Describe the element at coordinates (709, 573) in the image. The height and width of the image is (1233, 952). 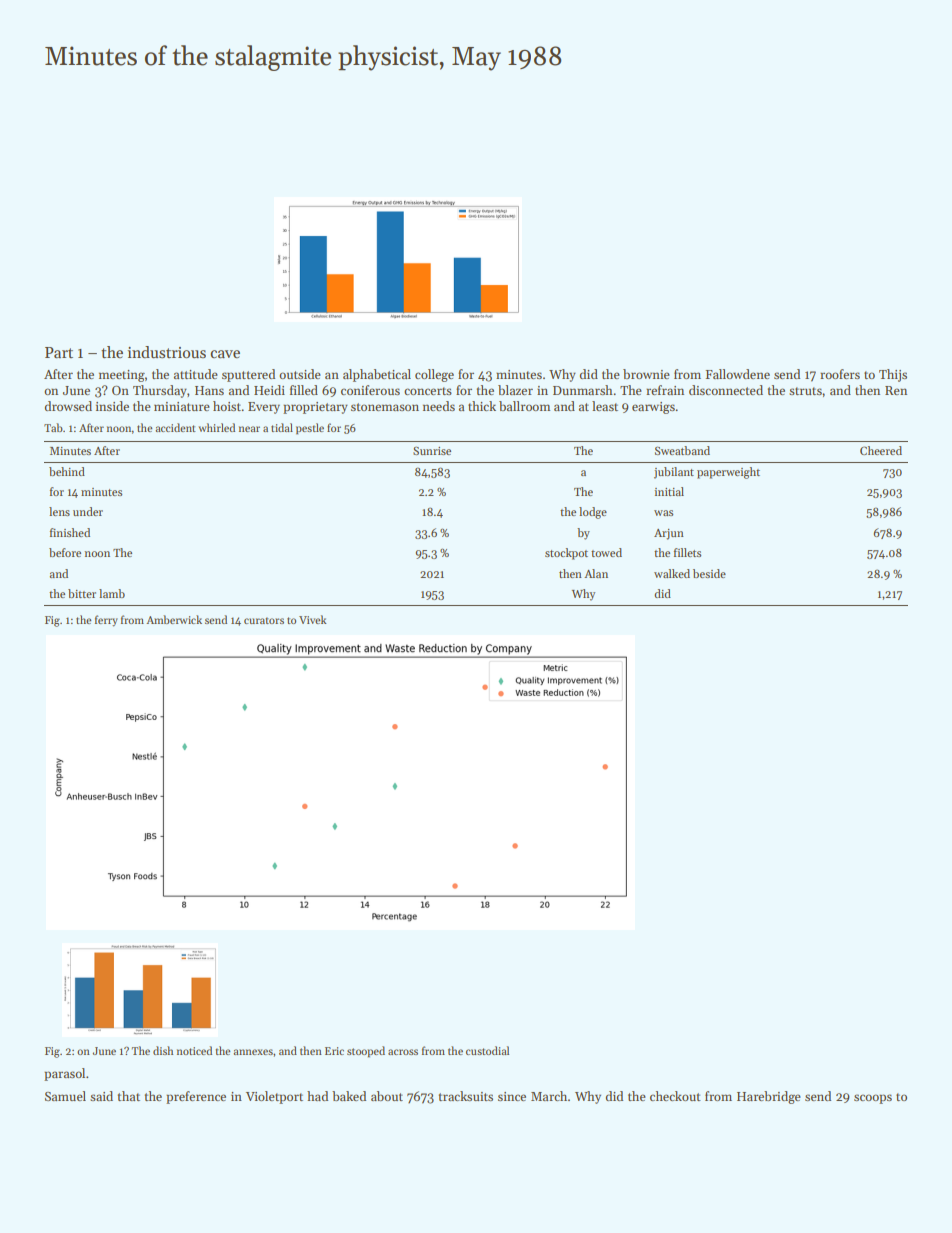
I see `beside` at that location.
